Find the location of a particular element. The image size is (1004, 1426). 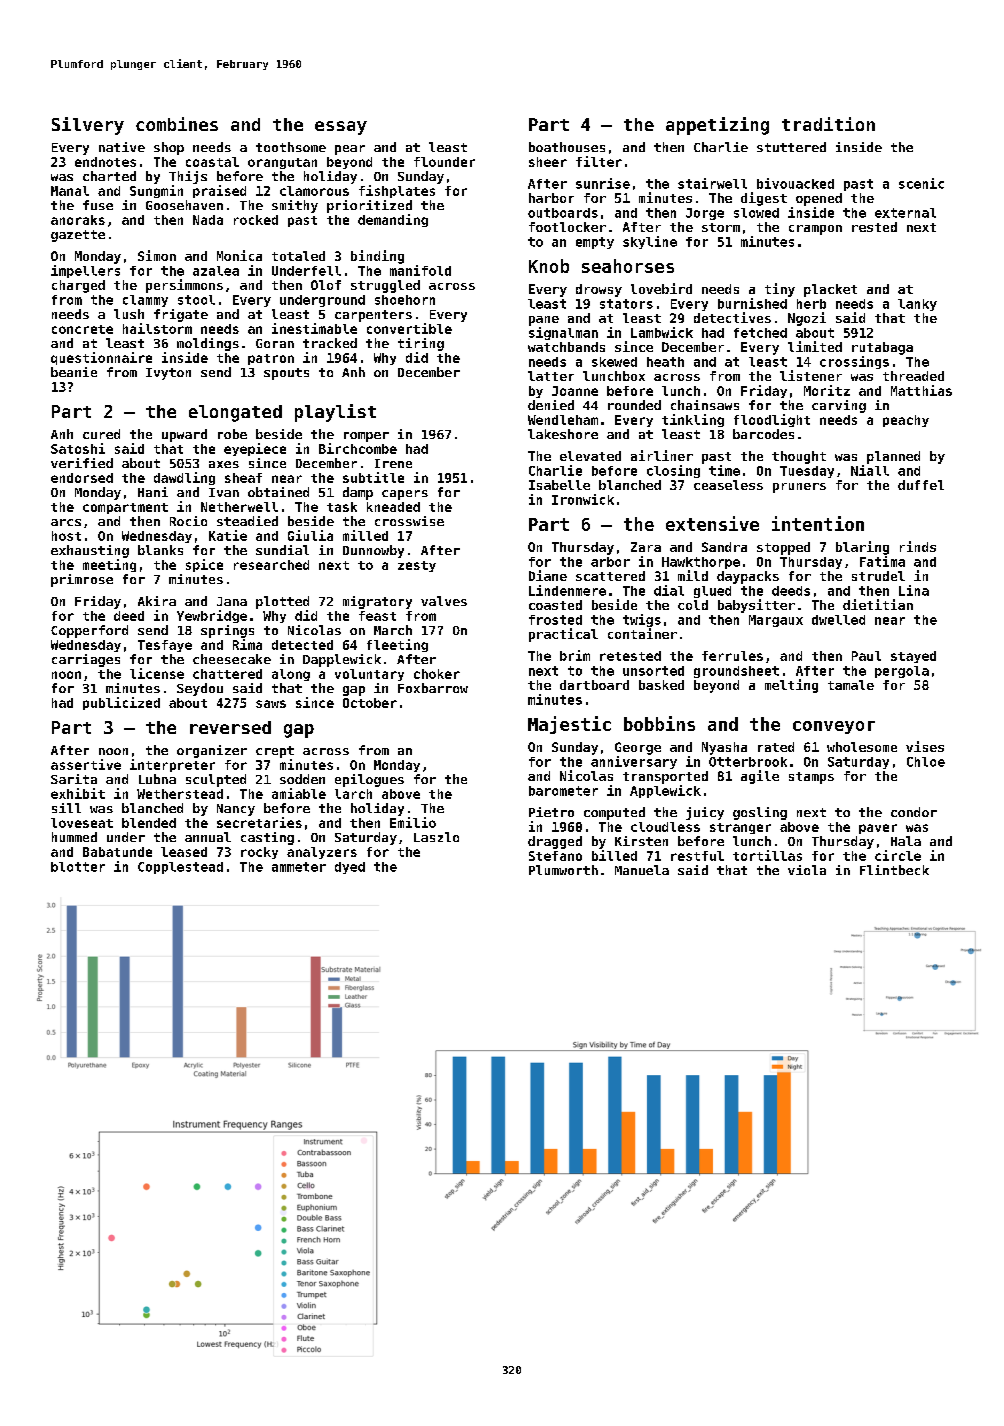

orangutan is located at coordinates (282, 163).
